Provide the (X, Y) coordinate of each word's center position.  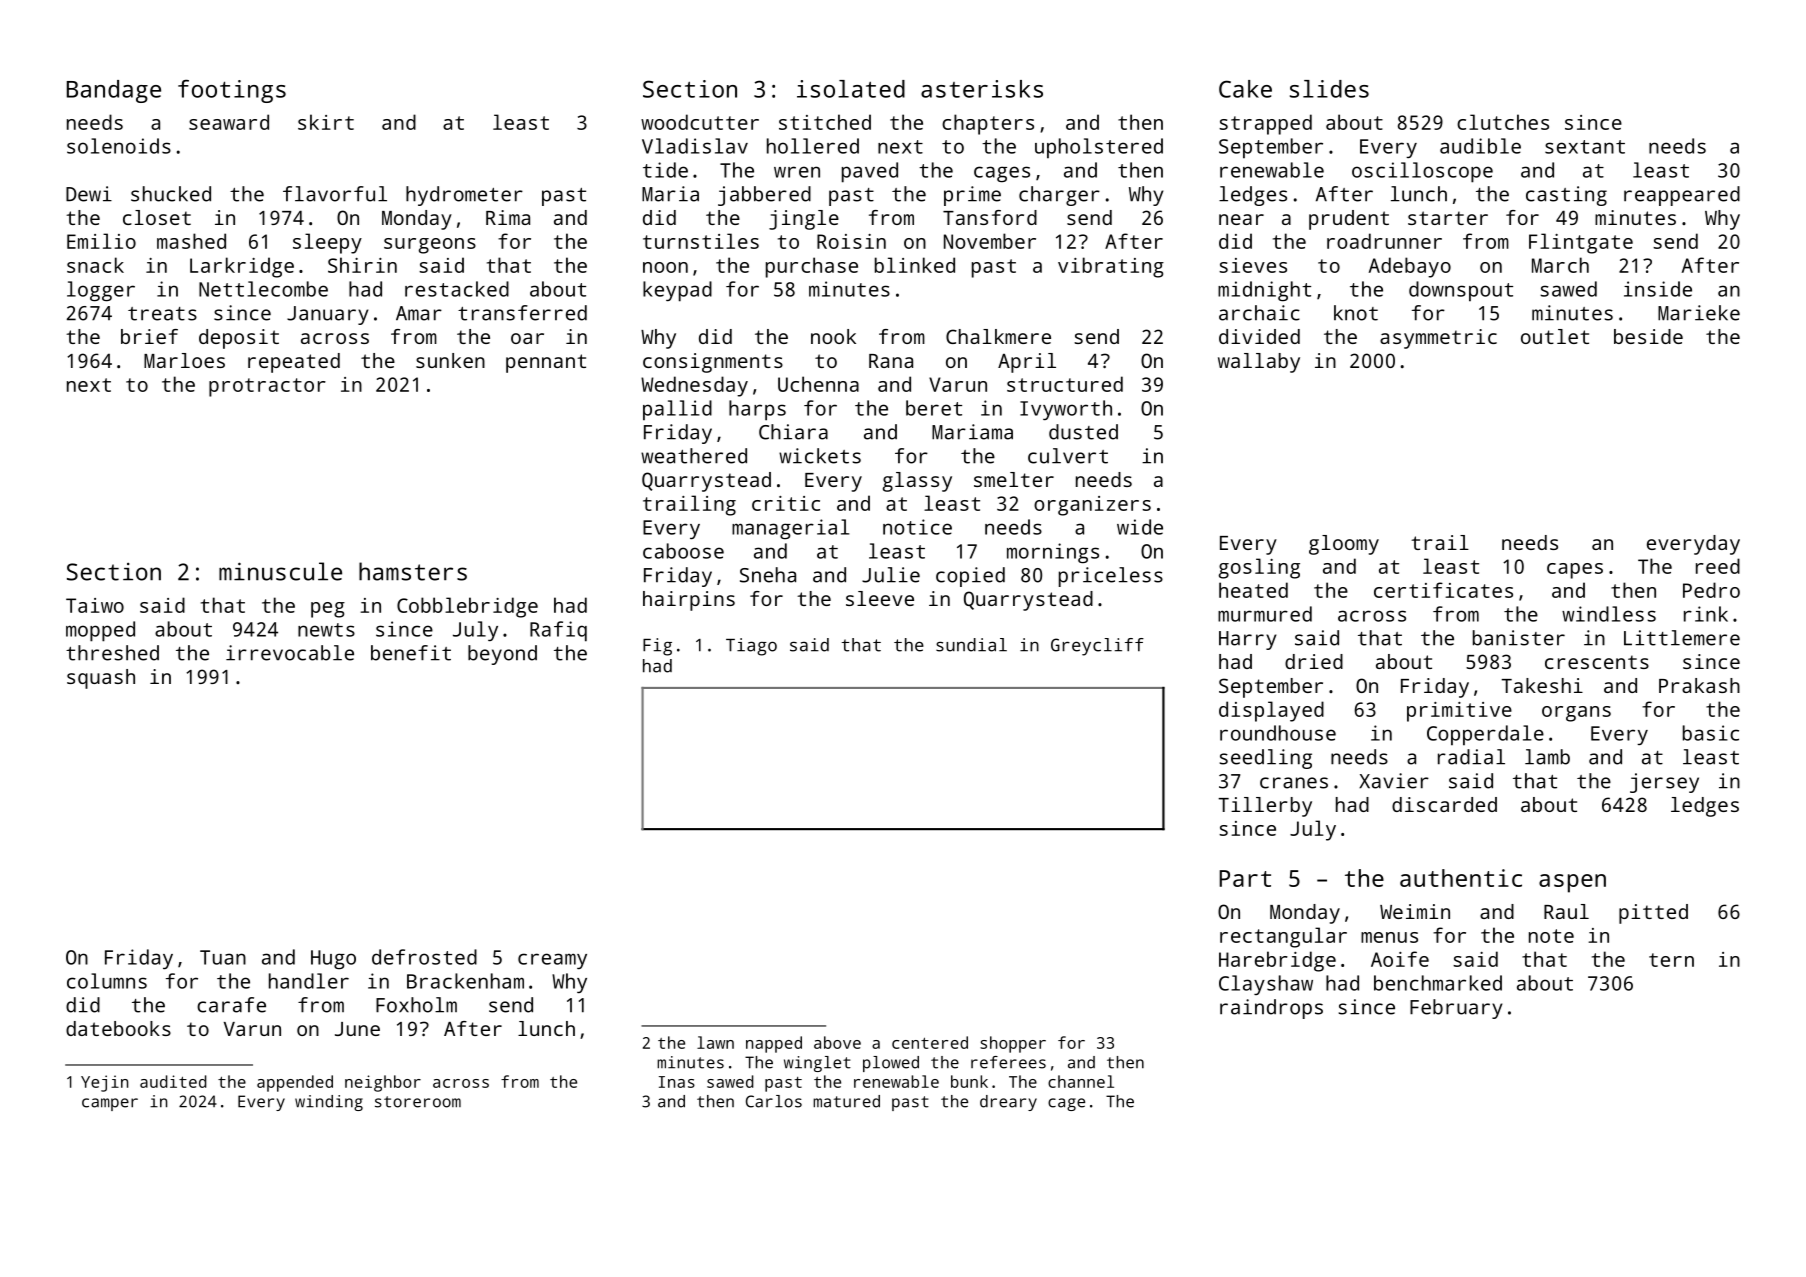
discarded (1444, 804)
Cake (1245, 89)
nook (833, 336)
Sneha (768, 575)
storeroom (418, 1102)
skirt (326, 122)
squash (101, 679)
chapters (988, 124)
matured (846, 1101)
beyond (502, 655)
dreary (1008, 1103)
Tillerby (1265, 807)
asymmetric (1438, 339)
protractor (267, 387)
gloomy (1344, 545)
